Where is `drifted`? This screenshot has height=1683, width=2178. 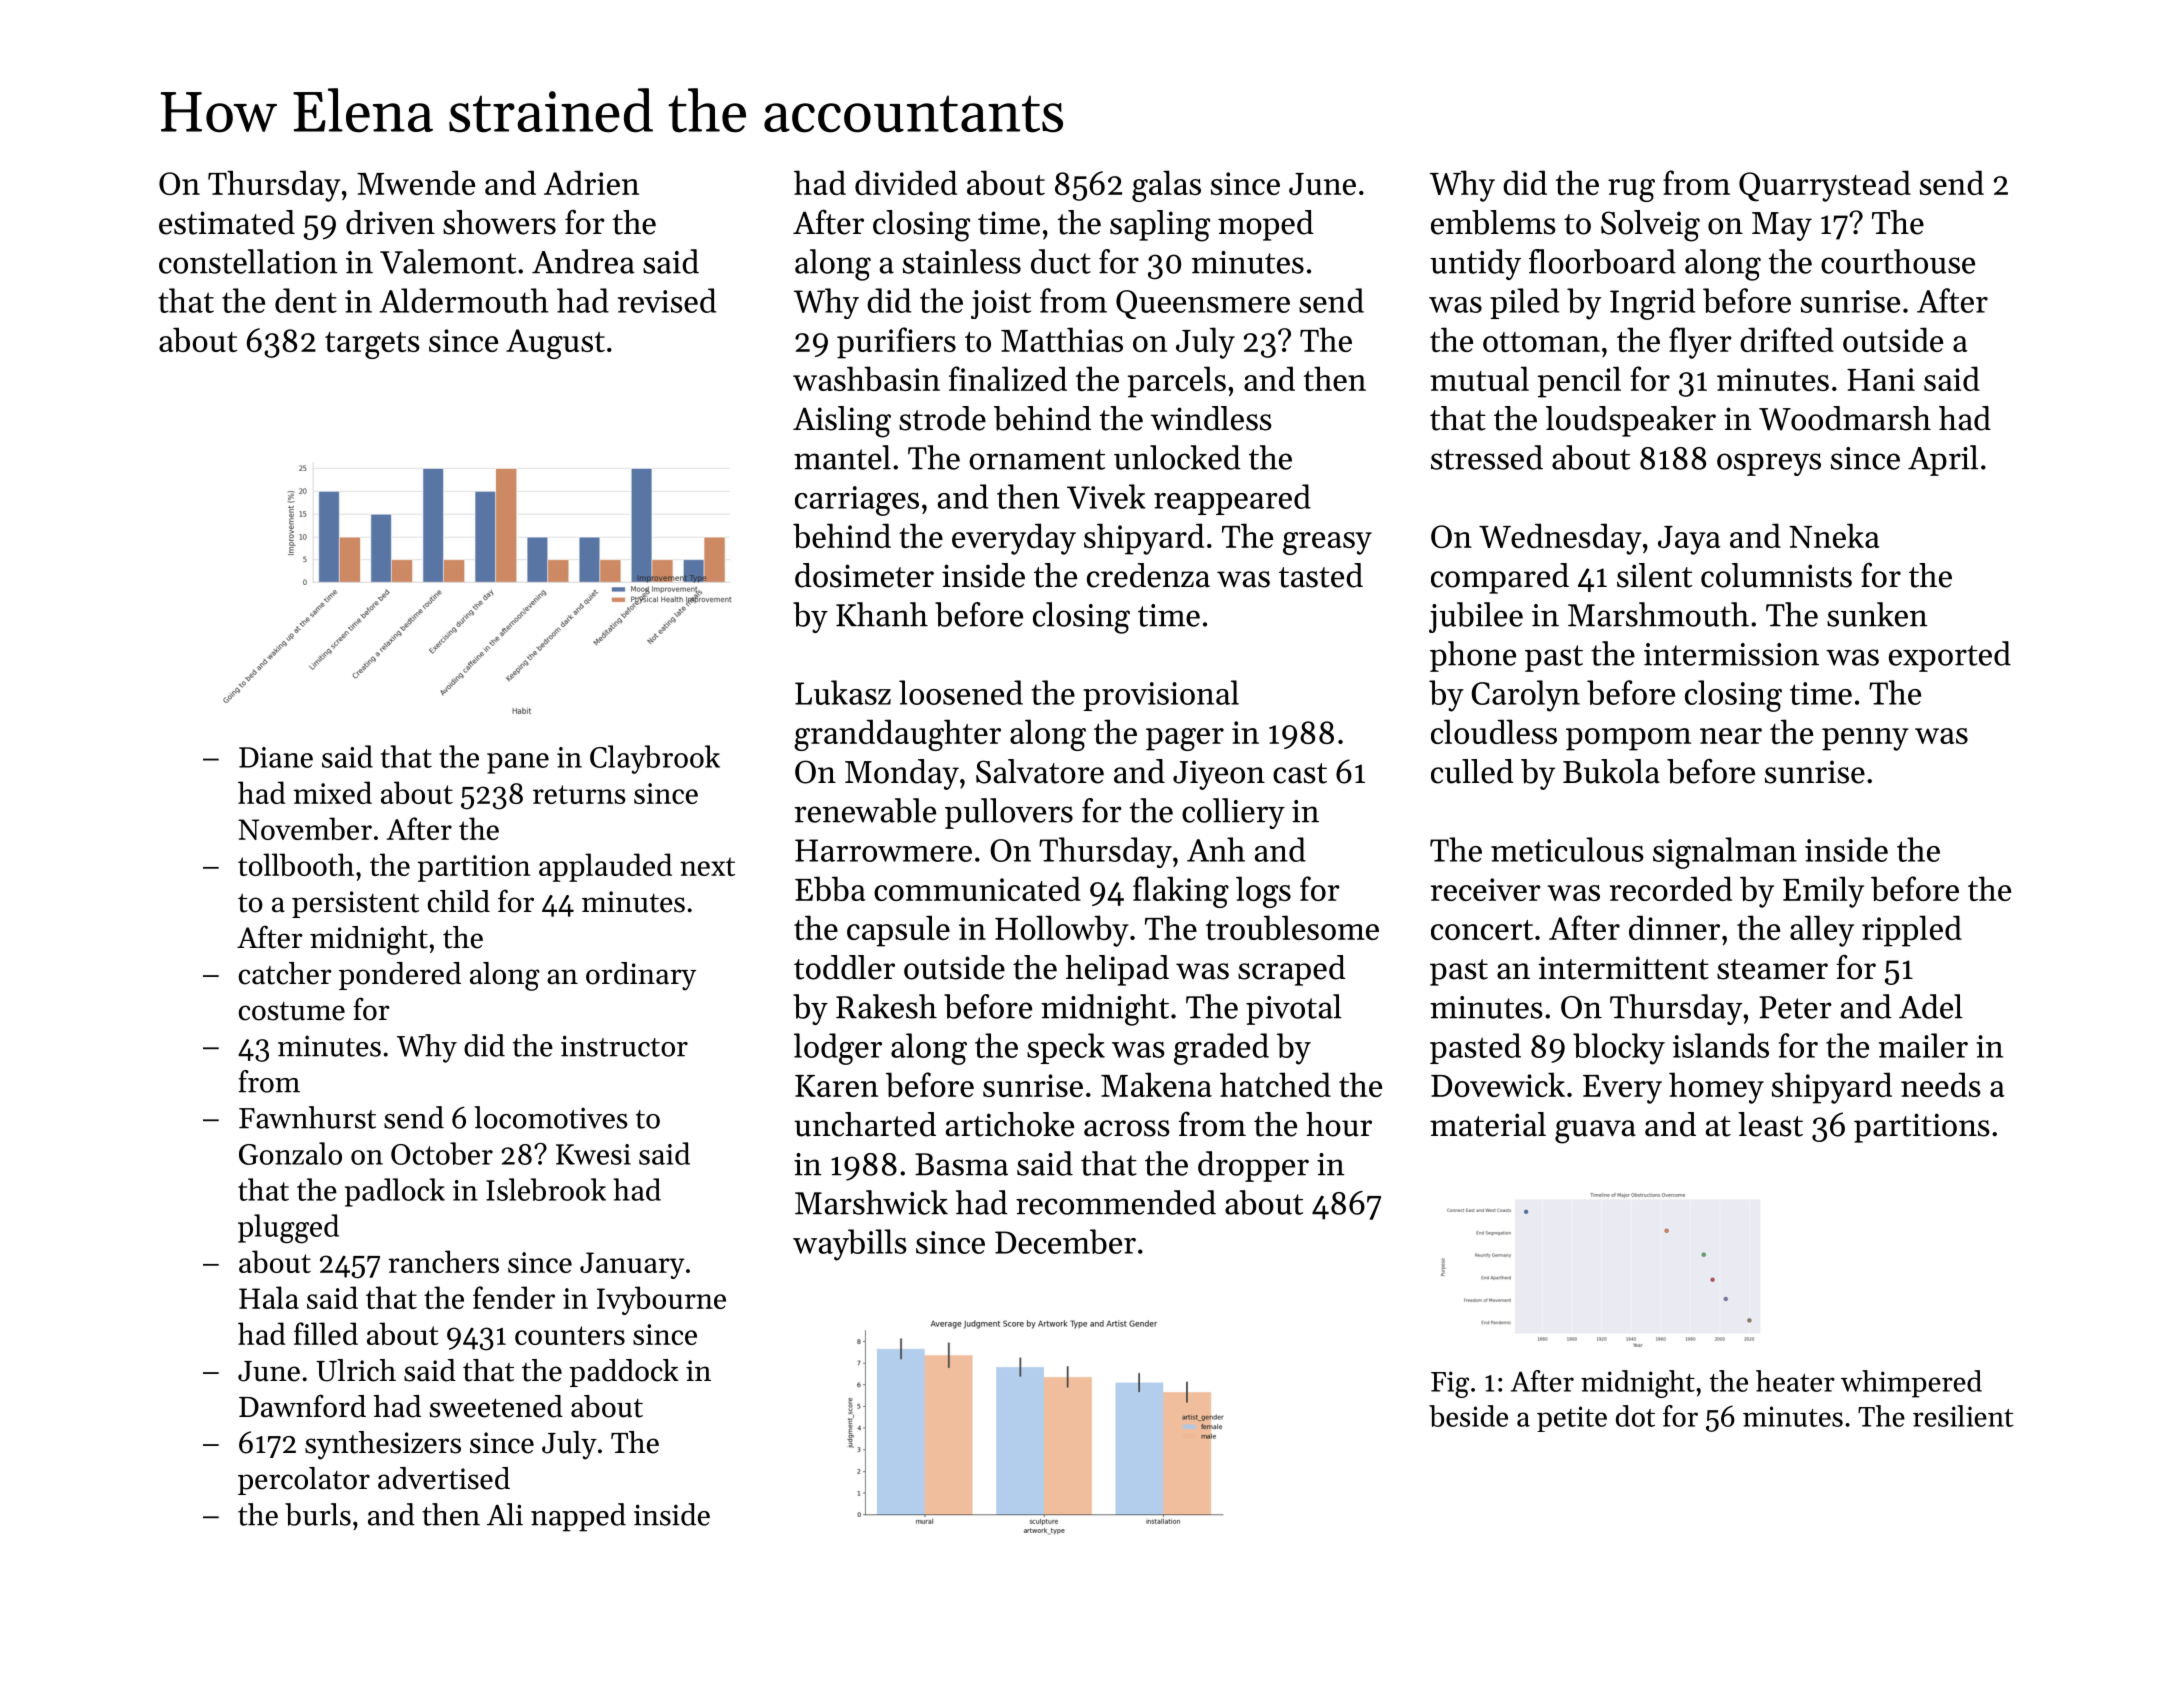 drifted is located at coordinates (1787, 339).
